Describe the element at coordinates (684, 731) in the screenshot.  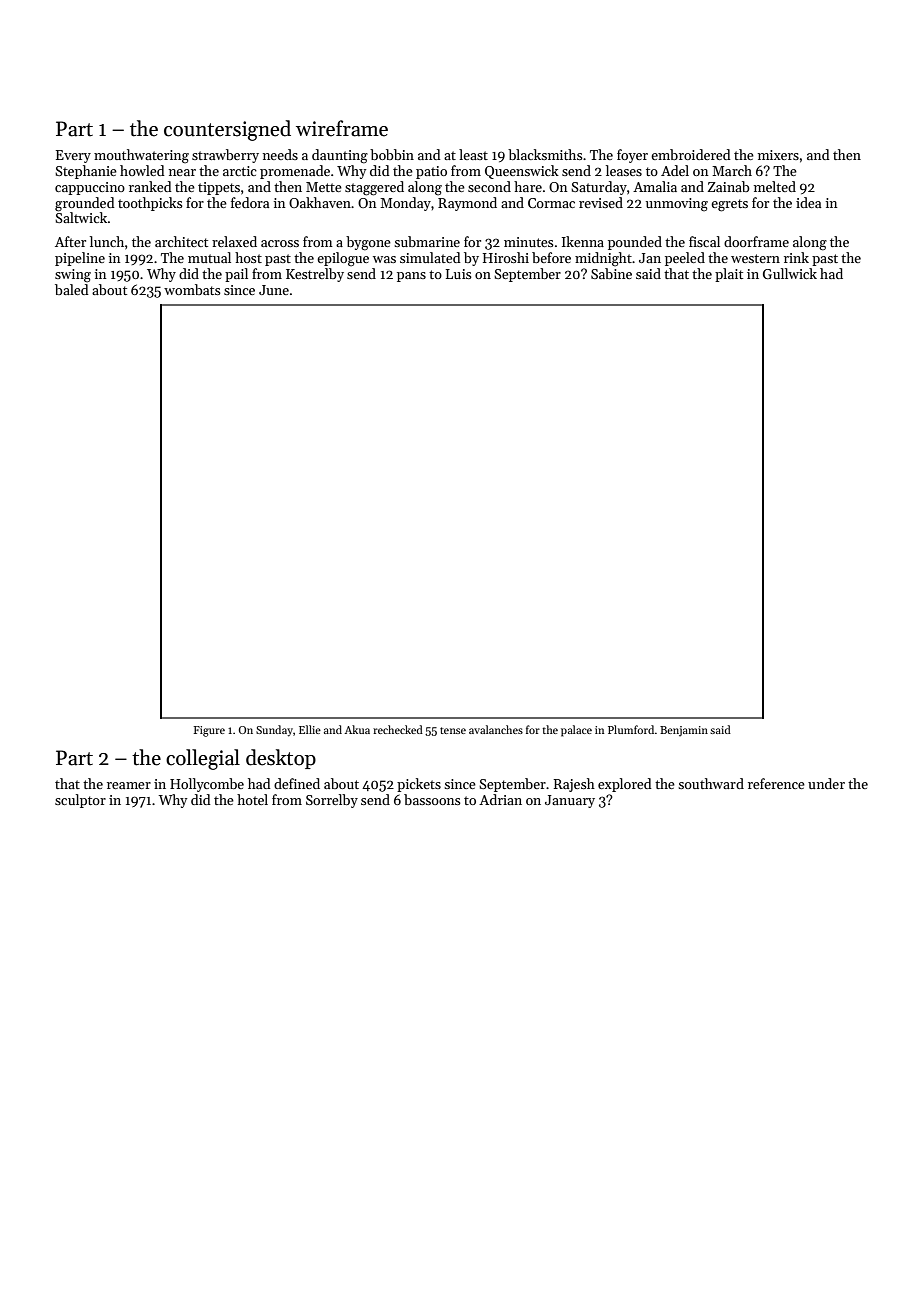
I see `Benjamin` at that location.
